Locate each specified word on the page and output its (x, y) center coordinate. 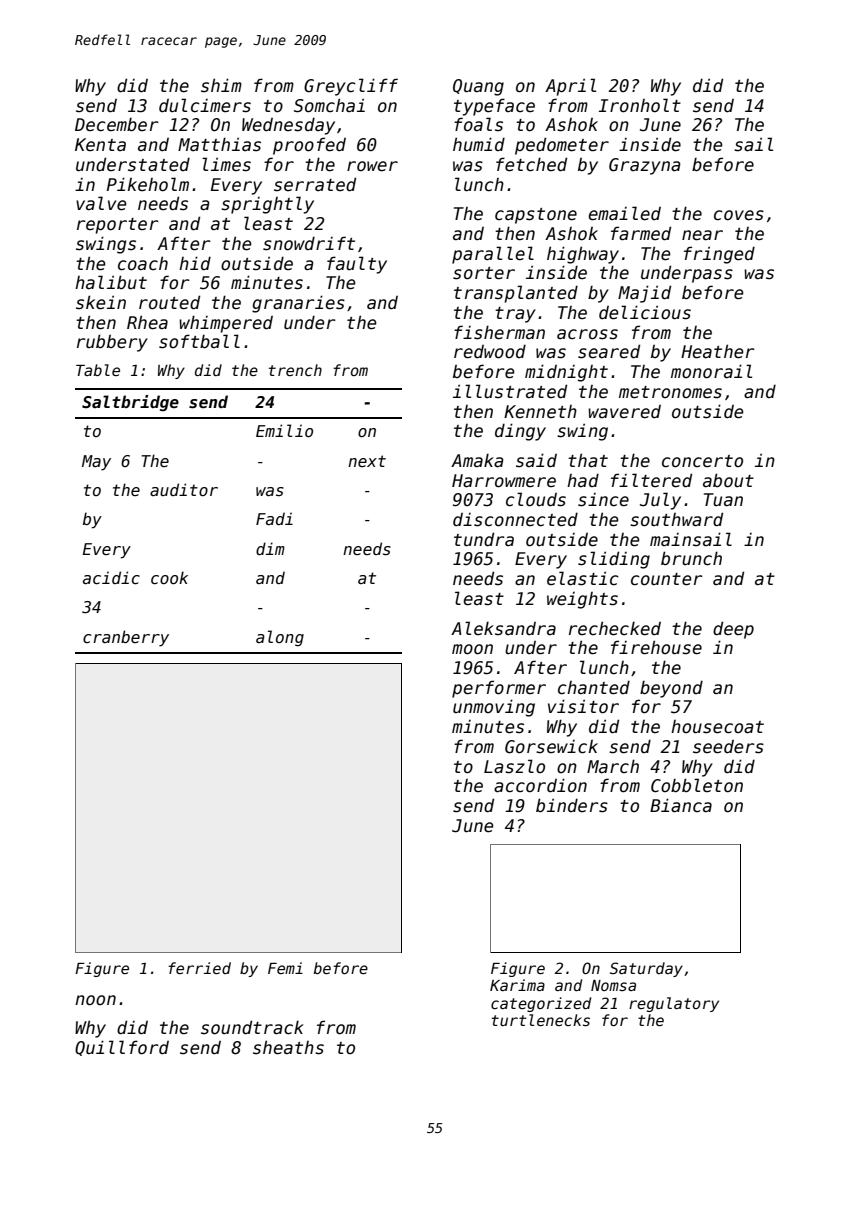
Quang (478, 87)
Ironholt (640, 105)
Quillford (122, 1048)
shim (221, 85)
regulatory (674, 1004)
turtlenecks (541, 1020)
